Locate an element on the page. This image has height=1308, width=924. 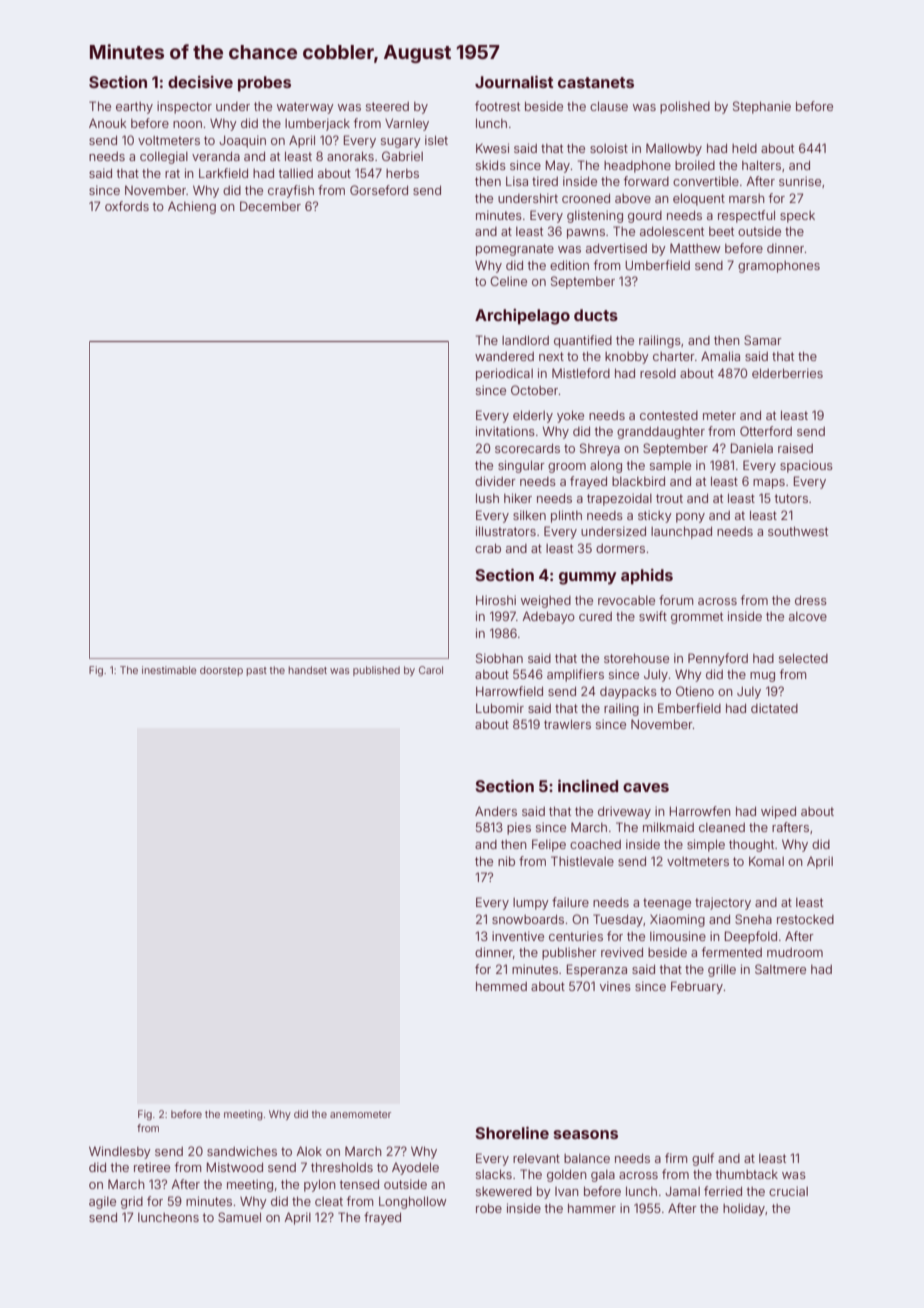
next is located at coordinates (551, 356).
